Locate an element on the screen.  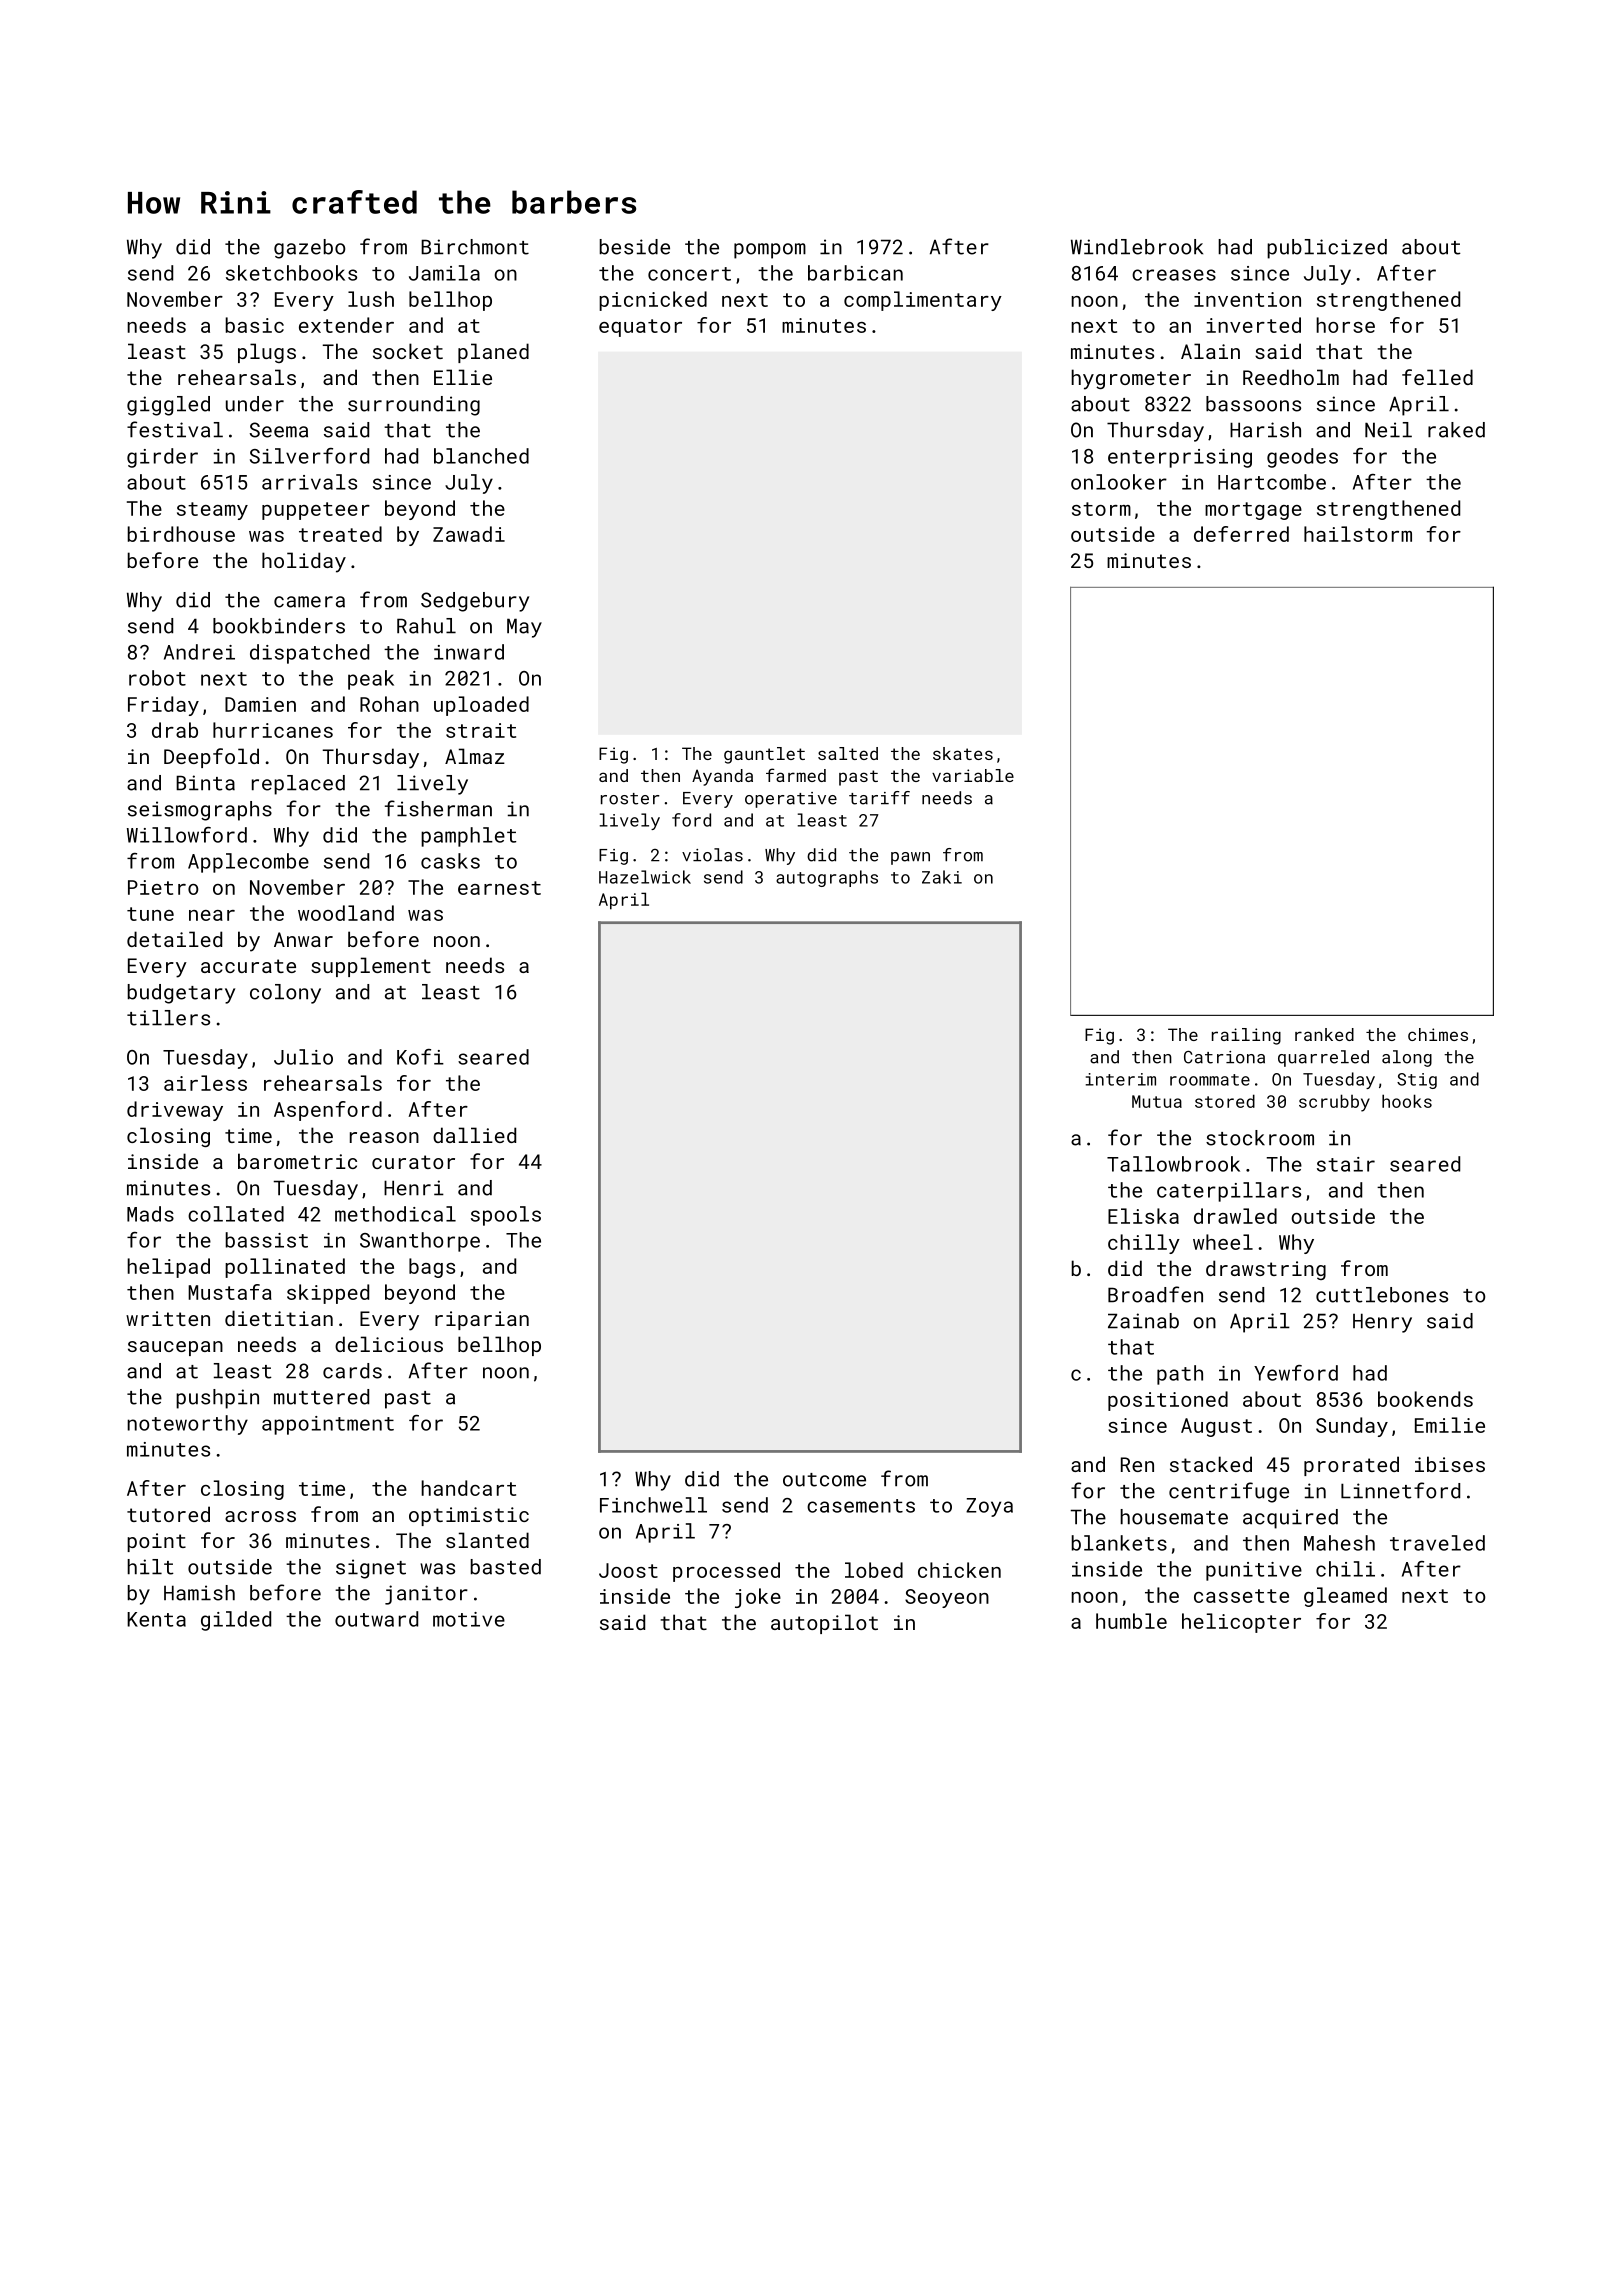
deferred is located at coordinates (1241, 534).
